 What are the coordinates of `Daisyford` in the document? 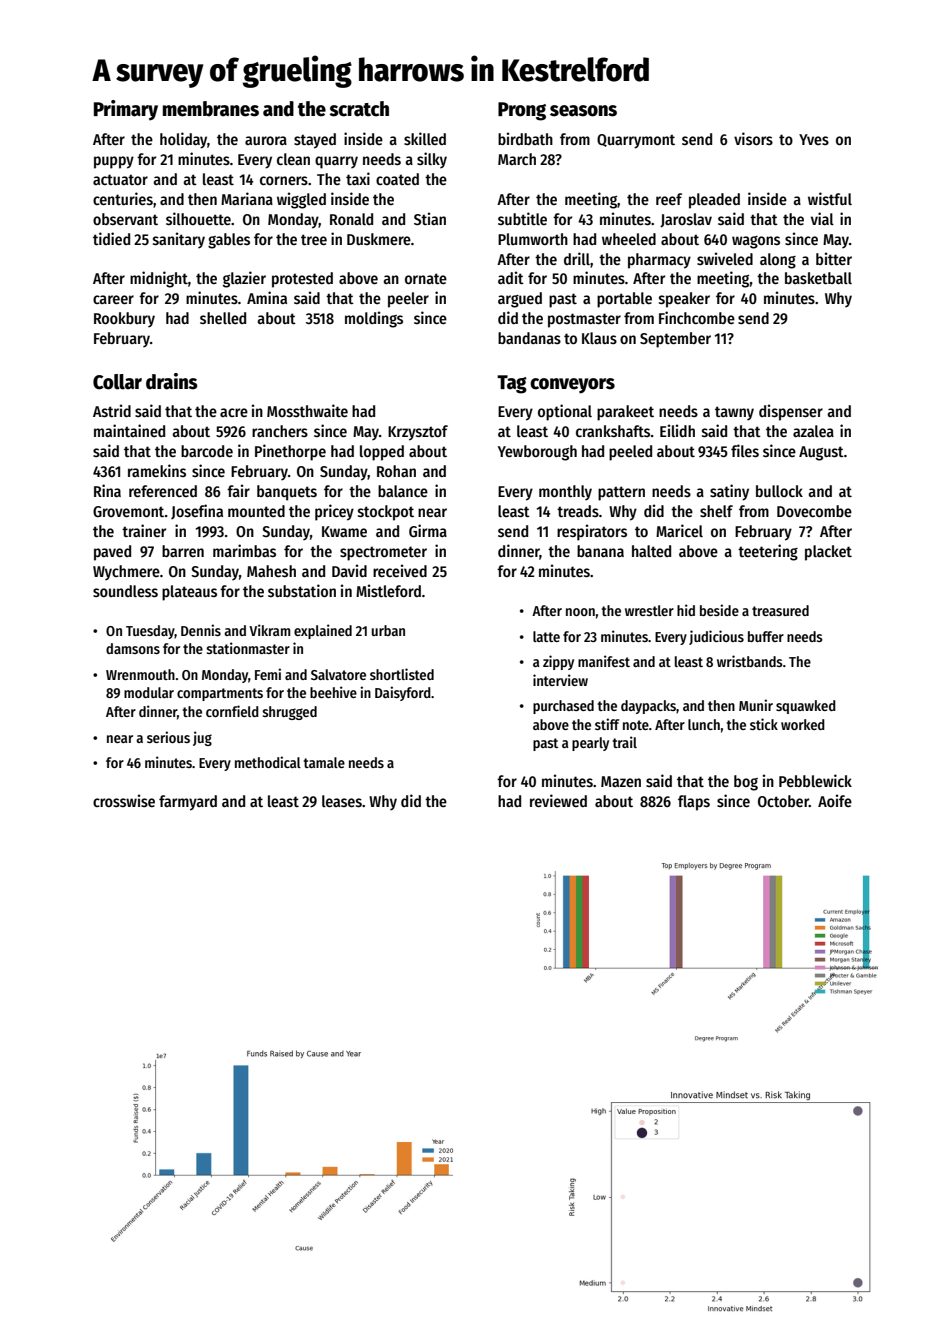 It's located at (403, 693).
